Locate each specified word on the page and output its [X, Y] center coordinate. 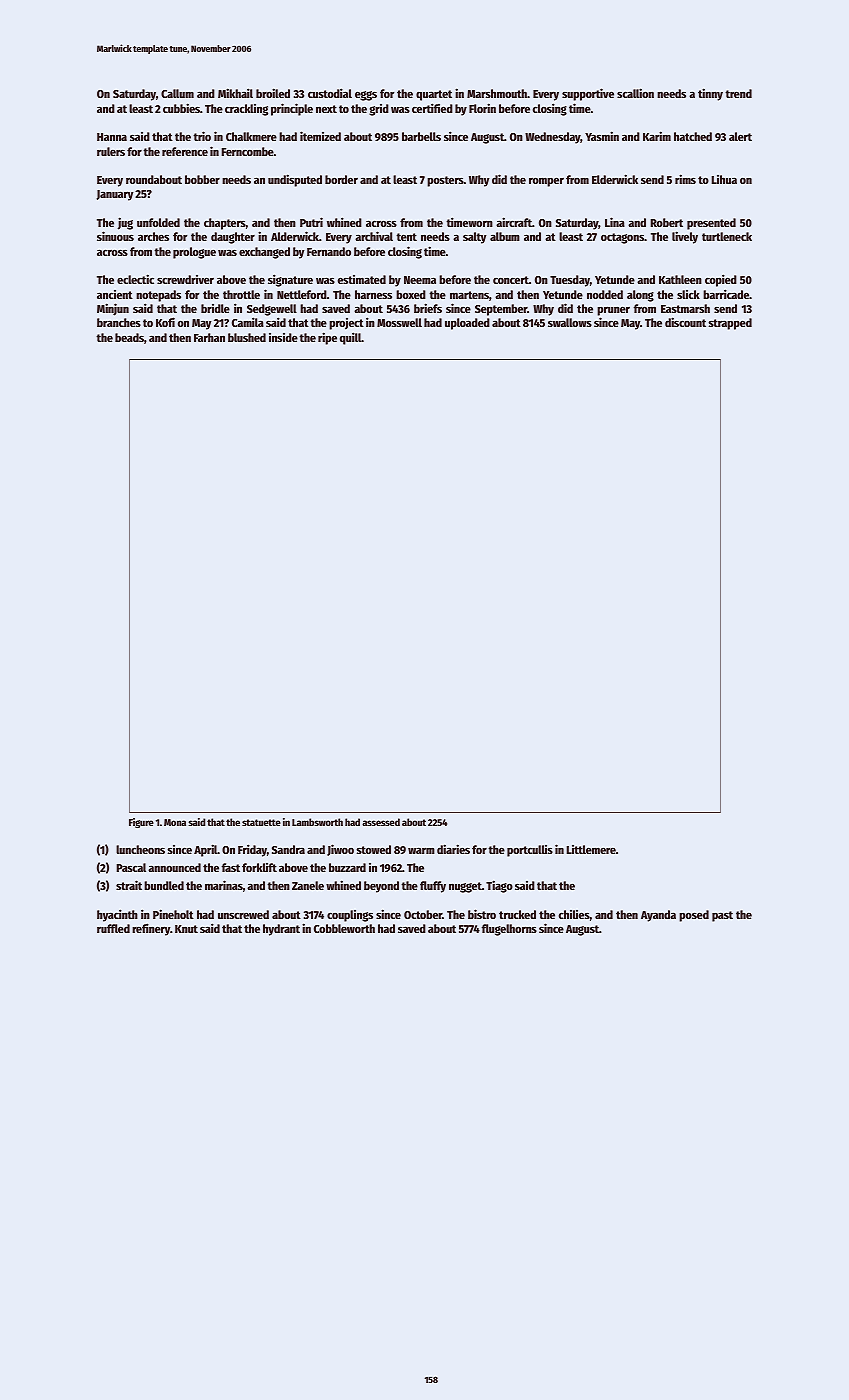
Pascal [131, 867]
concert [511, 280]
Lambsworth [317, 822]
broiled [273, 93]
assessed [381, 822]
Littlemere [591, 849]
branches [119, 322]
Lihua [724, 179]
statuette [261, 822]
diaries [453, 849]
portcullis [530, 851]
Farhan [209, 337]
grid [379, 110]
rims [685, 179]
